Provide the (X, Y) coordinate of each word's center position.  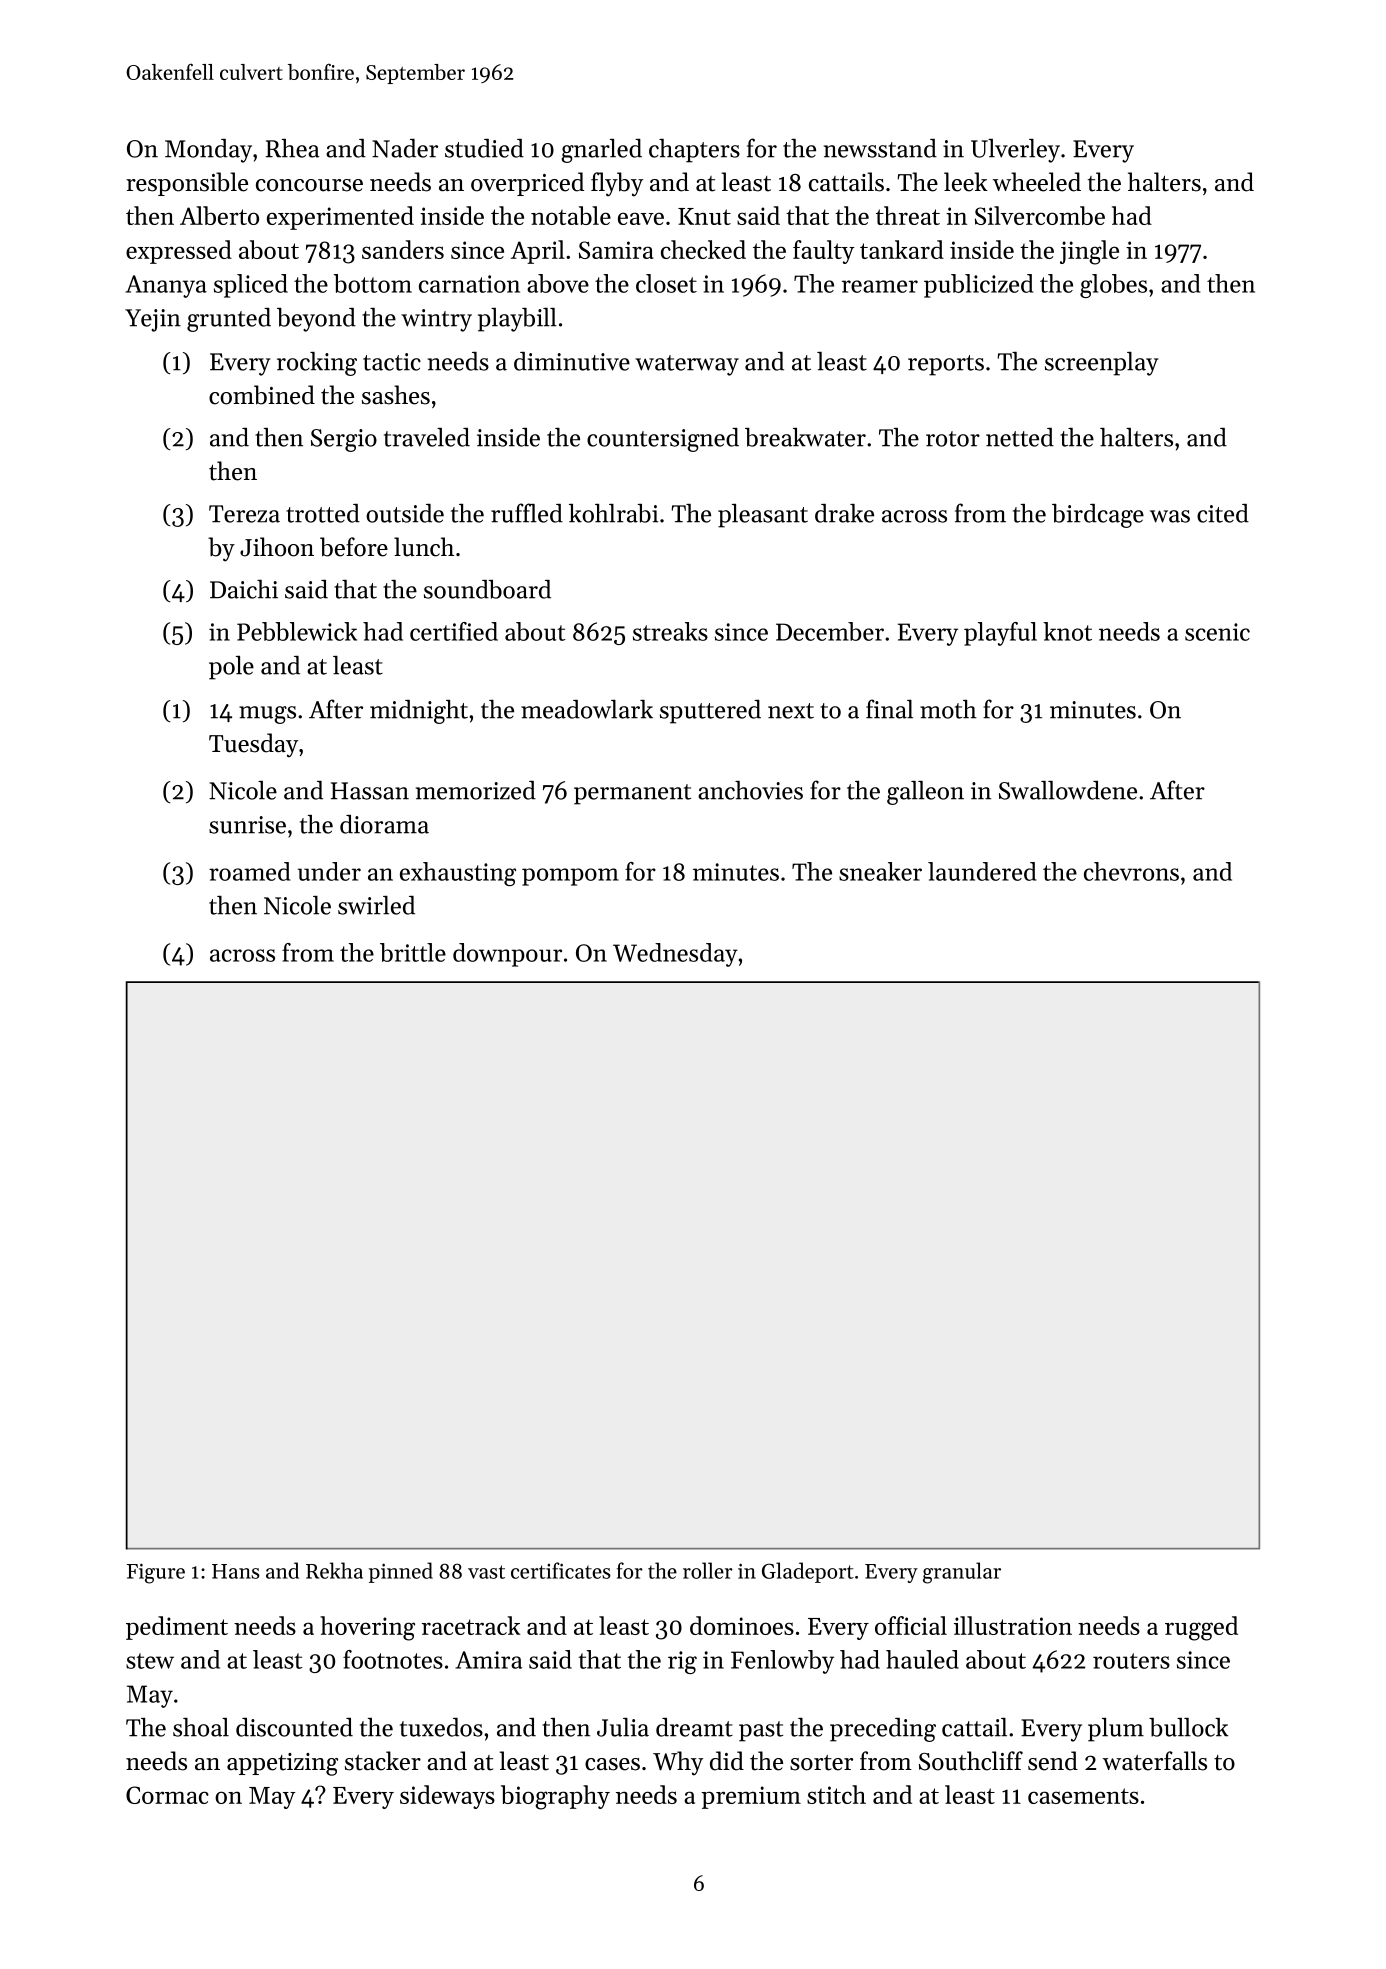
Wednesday (675, 955)
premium (751, 1797)
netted (1020, 437)
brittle (413, 952)
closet (666, 283)
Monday (208, 151)
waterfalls (1155, 1761)
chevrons (1131, 871)
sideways (447, 1797)
